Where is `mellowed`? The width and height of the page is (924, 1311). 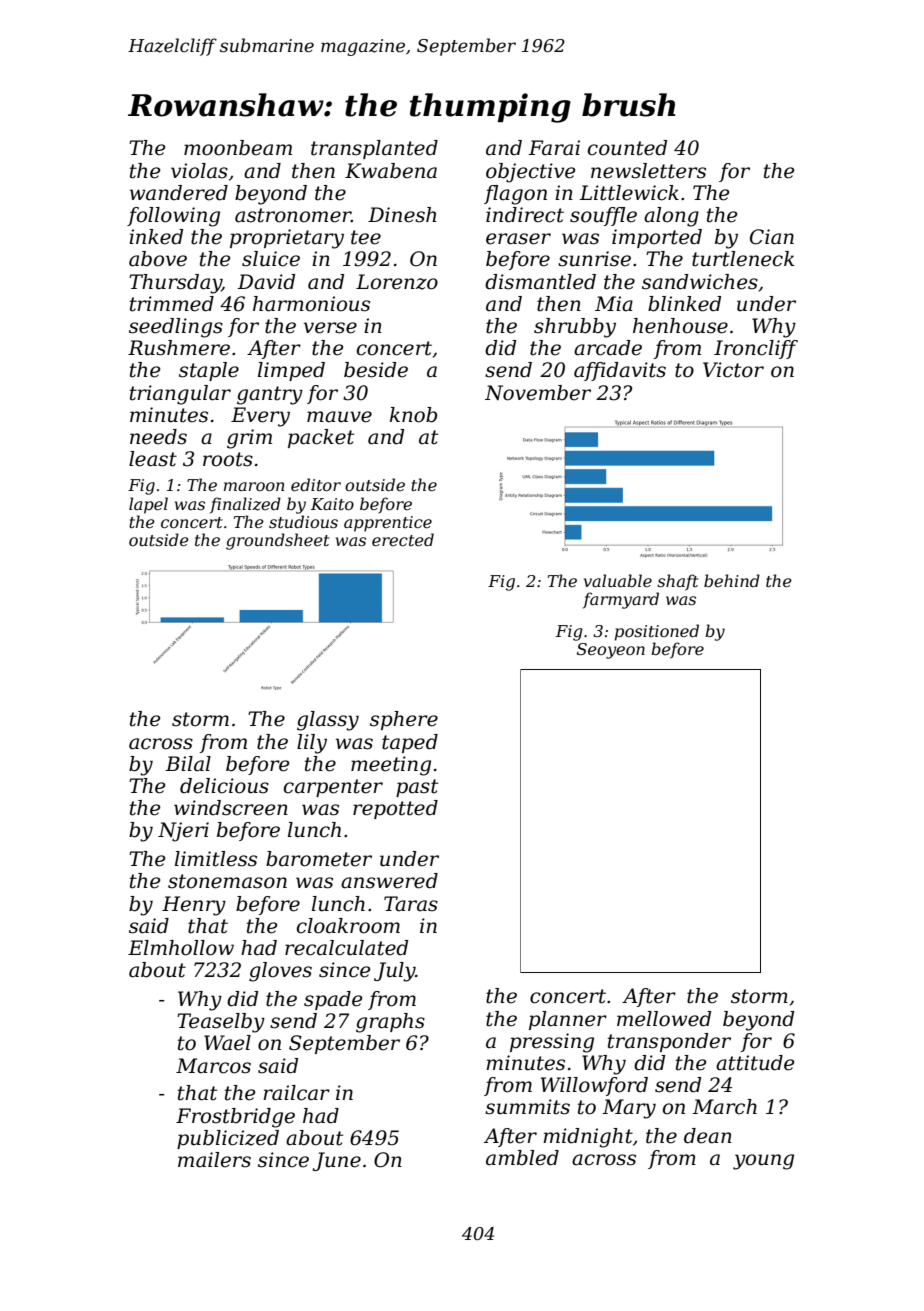 mellowed is located at coordinates (664, 1019).
